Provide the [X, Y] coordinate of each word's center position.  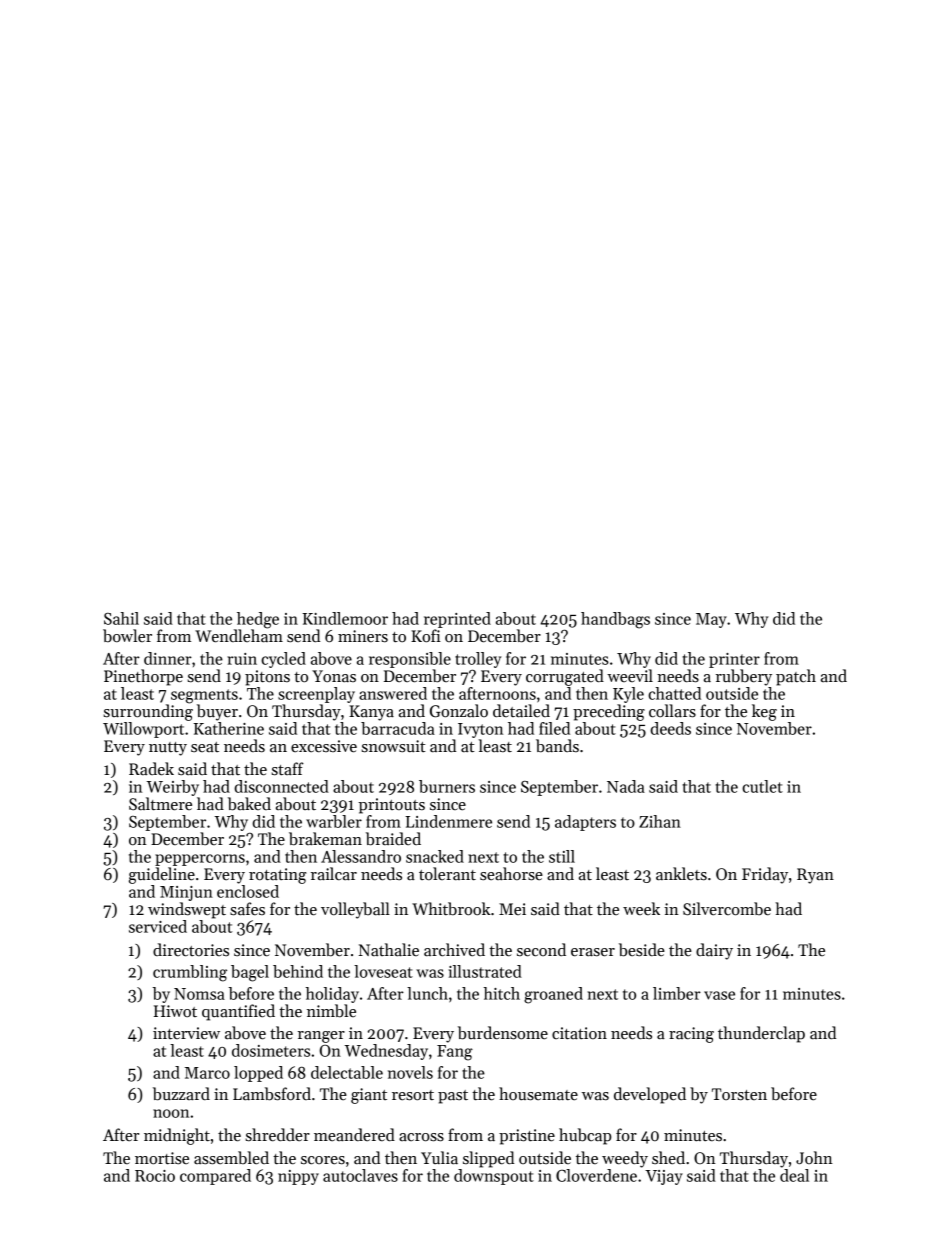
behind [298, 971]
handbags [615, 620]
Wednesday [386, 1052]
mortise [162, 1158]
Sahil [121, 618]
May [711, 620]
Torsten [739, 1094]
